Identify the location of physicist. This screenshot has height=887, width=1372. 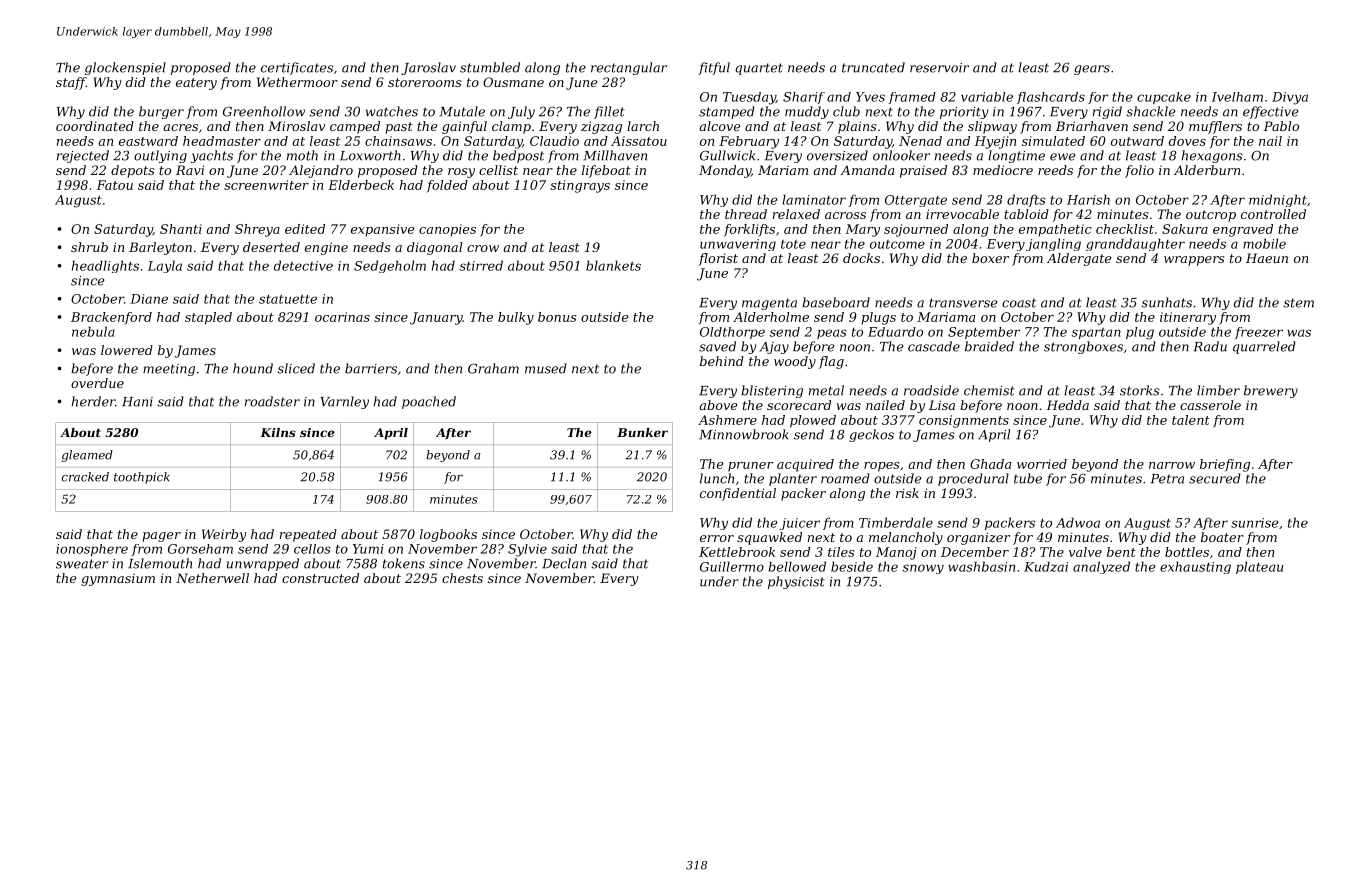
(796, 582).
